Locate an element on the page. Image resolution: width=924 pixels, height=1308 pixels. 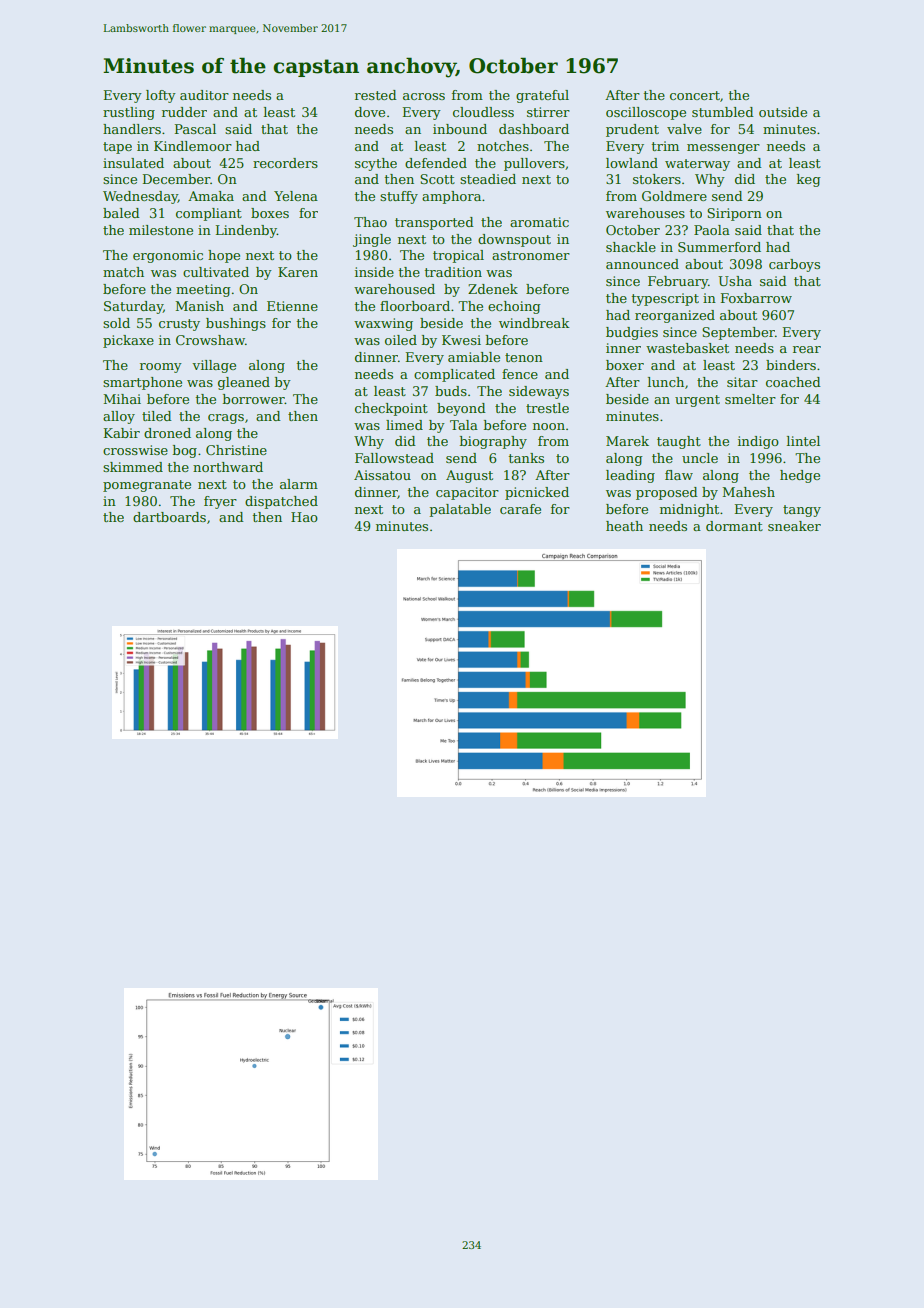
leading is located at coordinates (630, 476).
